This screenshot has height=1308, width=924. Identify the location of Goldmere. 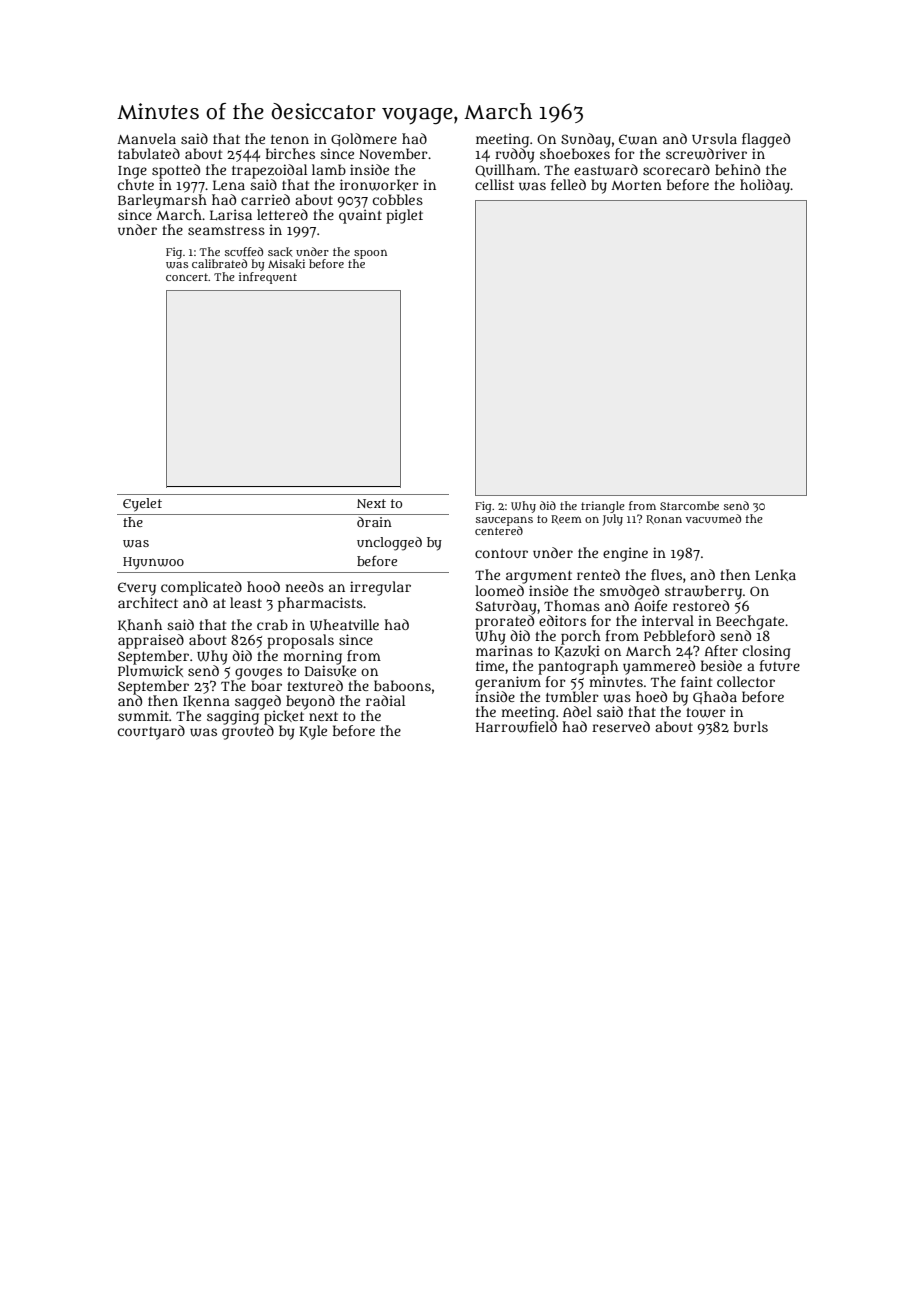
(364, 139).
